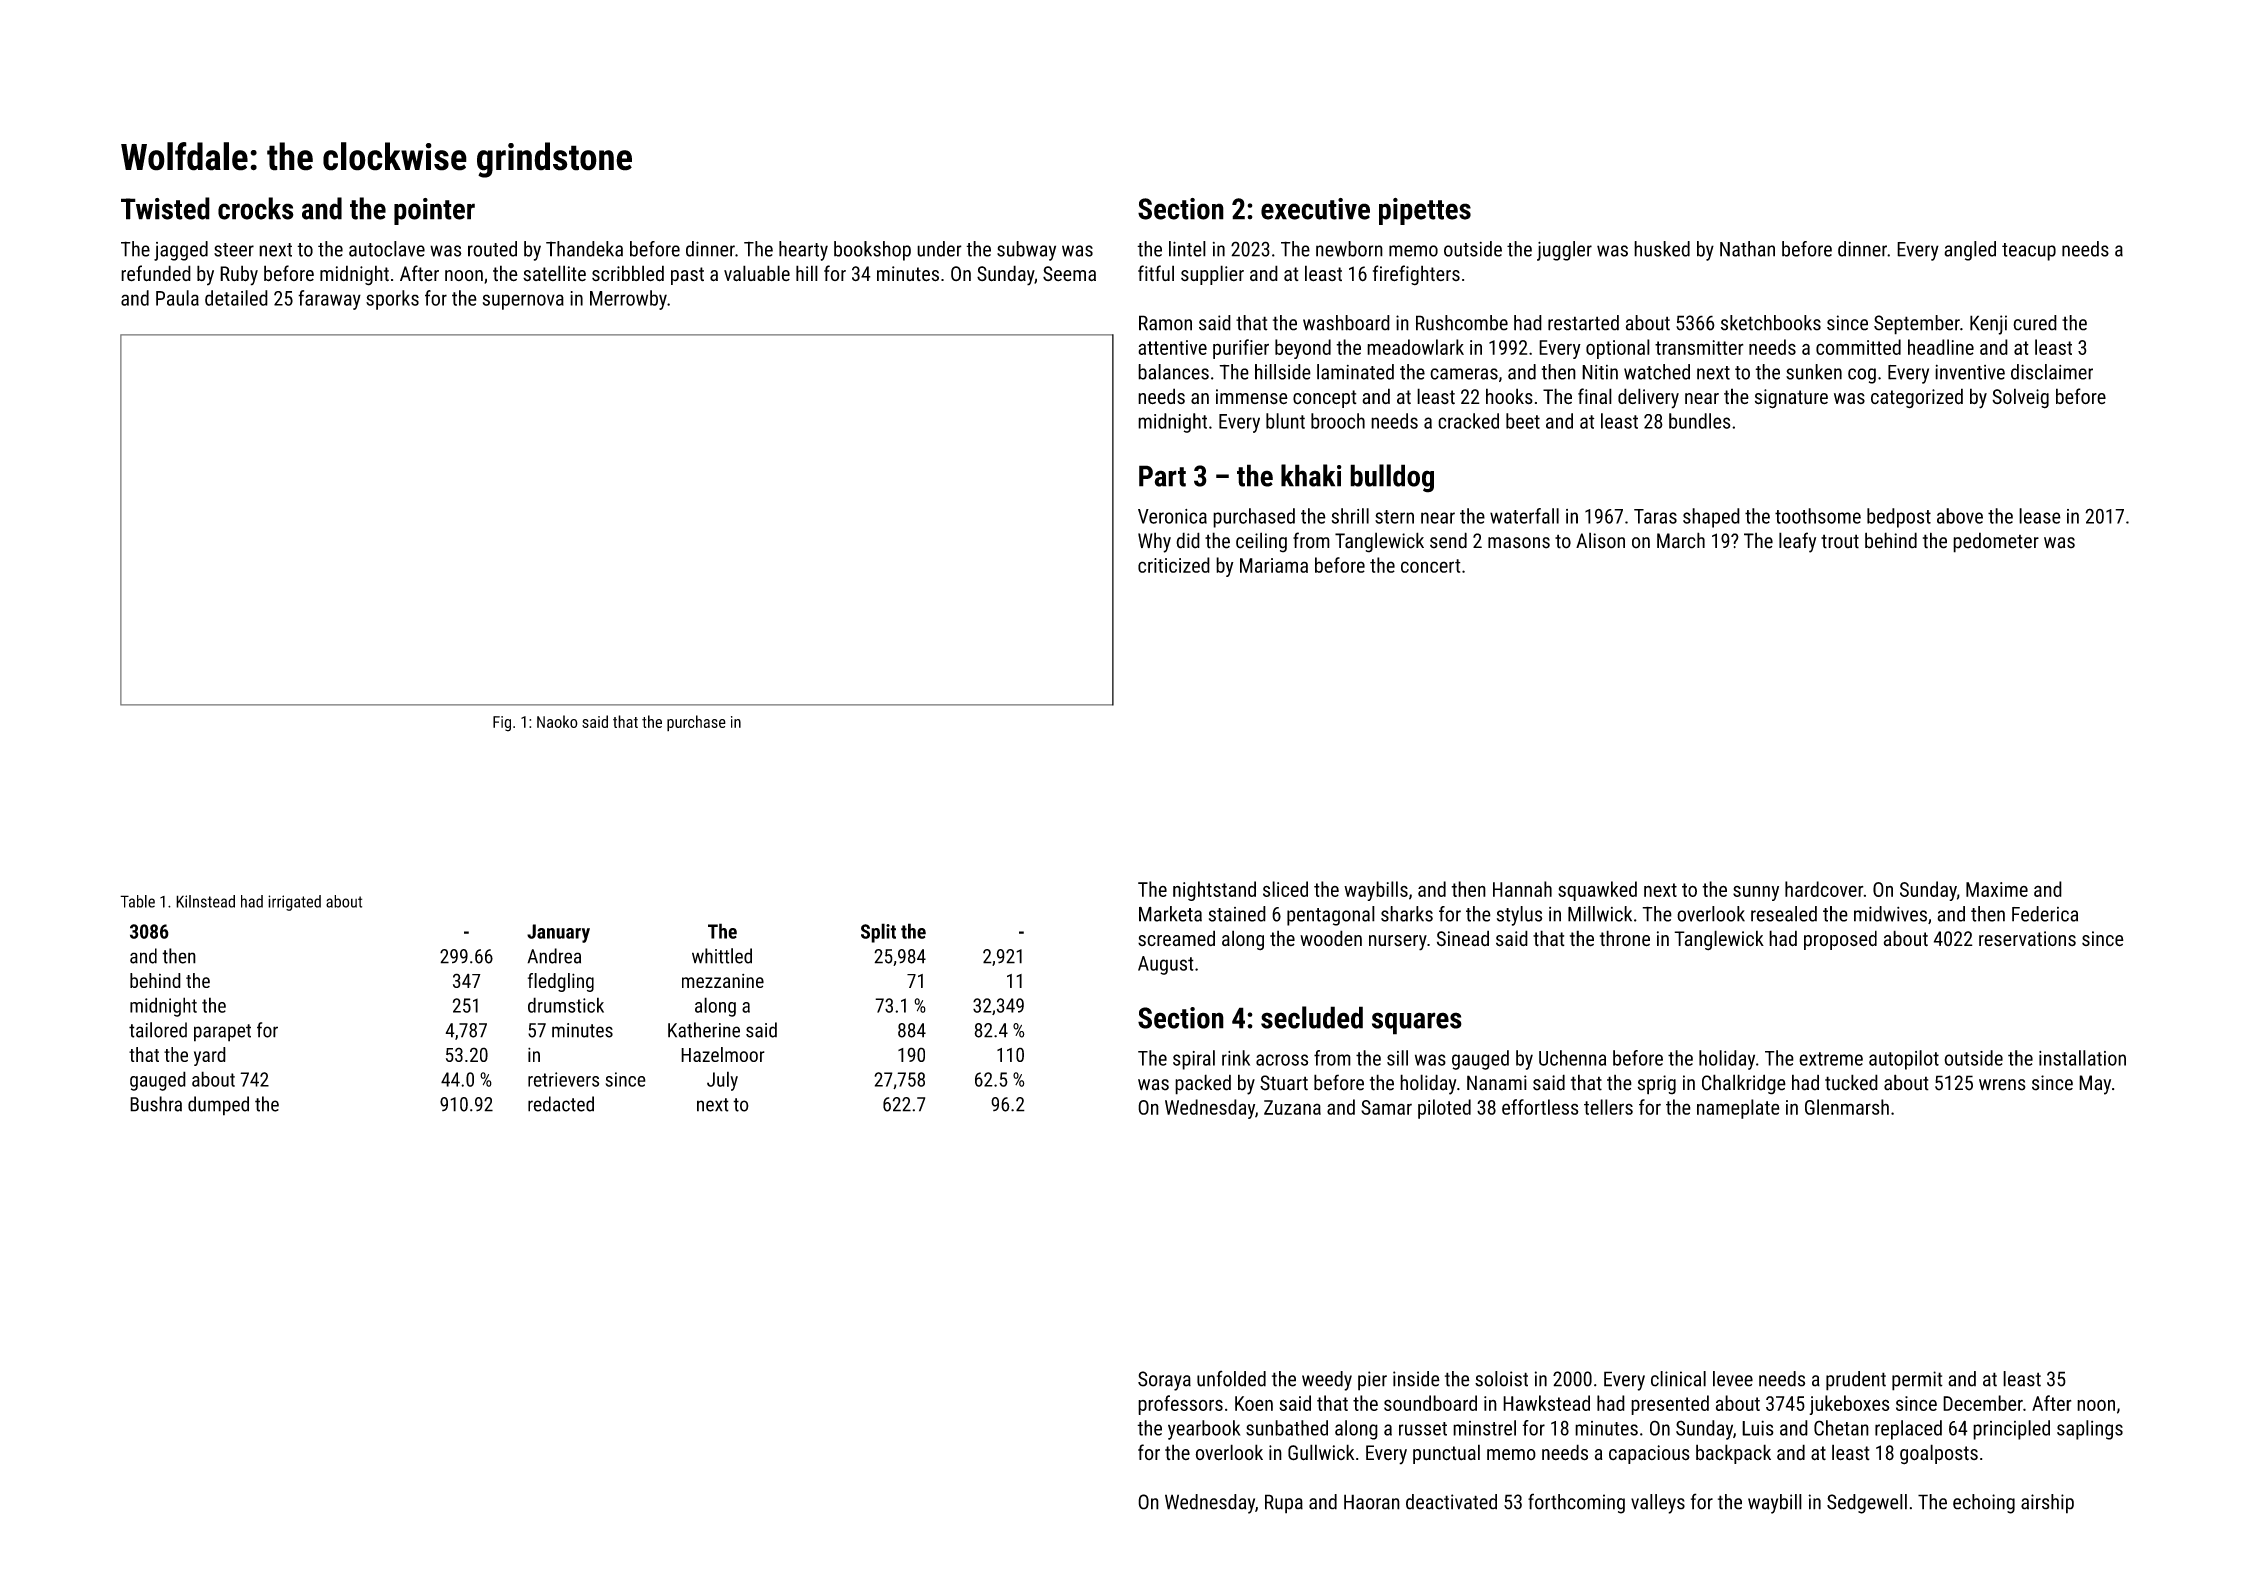  What do you see at coordinates (878, 933) in the screenshot?
I see `Split` at bounding box center [878, 933].
